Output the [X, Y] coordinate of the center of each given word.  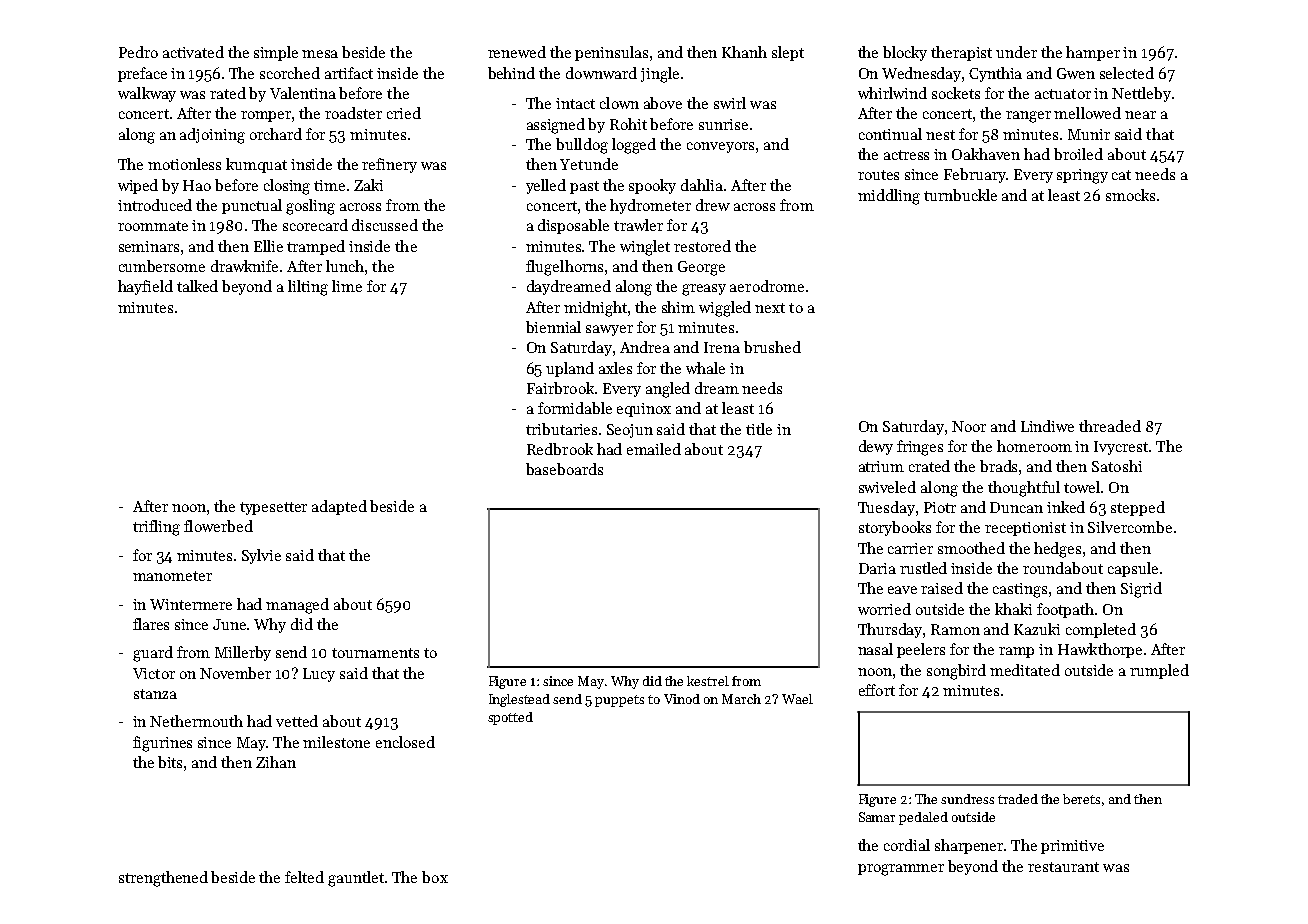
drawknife [244, 266]
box [435, 877]
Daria [877, 568]
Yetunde [589, 164]
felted [304, 877]
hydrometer [650, 206]
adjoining [212, 136]
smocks [1130, 195]
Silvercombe [1130, 527]
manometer [172, 576]
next [770, 308]
